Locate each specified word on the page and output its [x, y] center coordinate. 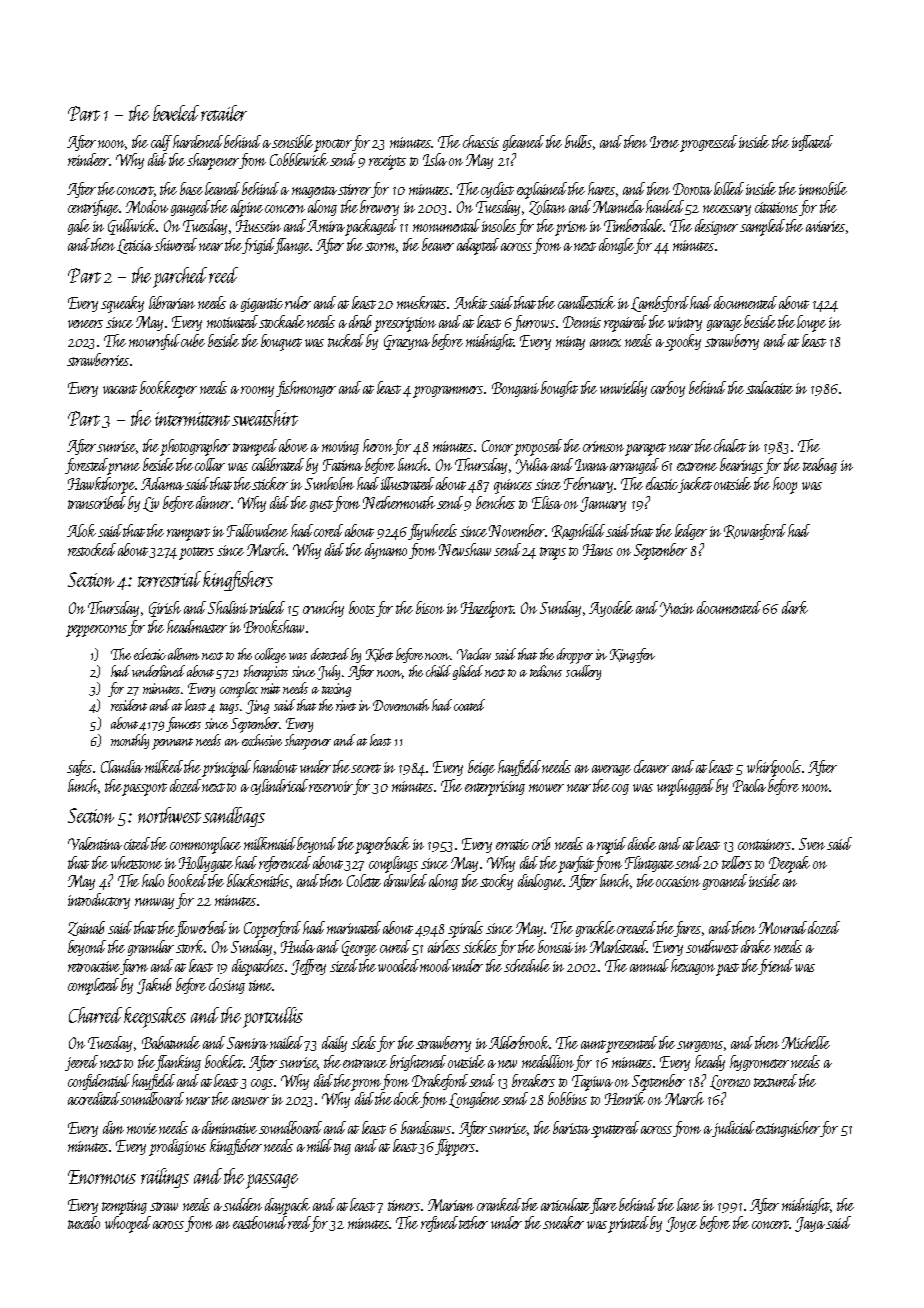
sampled [763, 227]
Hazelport [487, 609]
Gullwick [132, 227]
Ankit [470, 302]
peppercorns [96, 631]
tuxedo [84, 1222]
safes [79, 768]
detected [330, 654]
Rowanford [755, 532]
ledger [691, 532]
